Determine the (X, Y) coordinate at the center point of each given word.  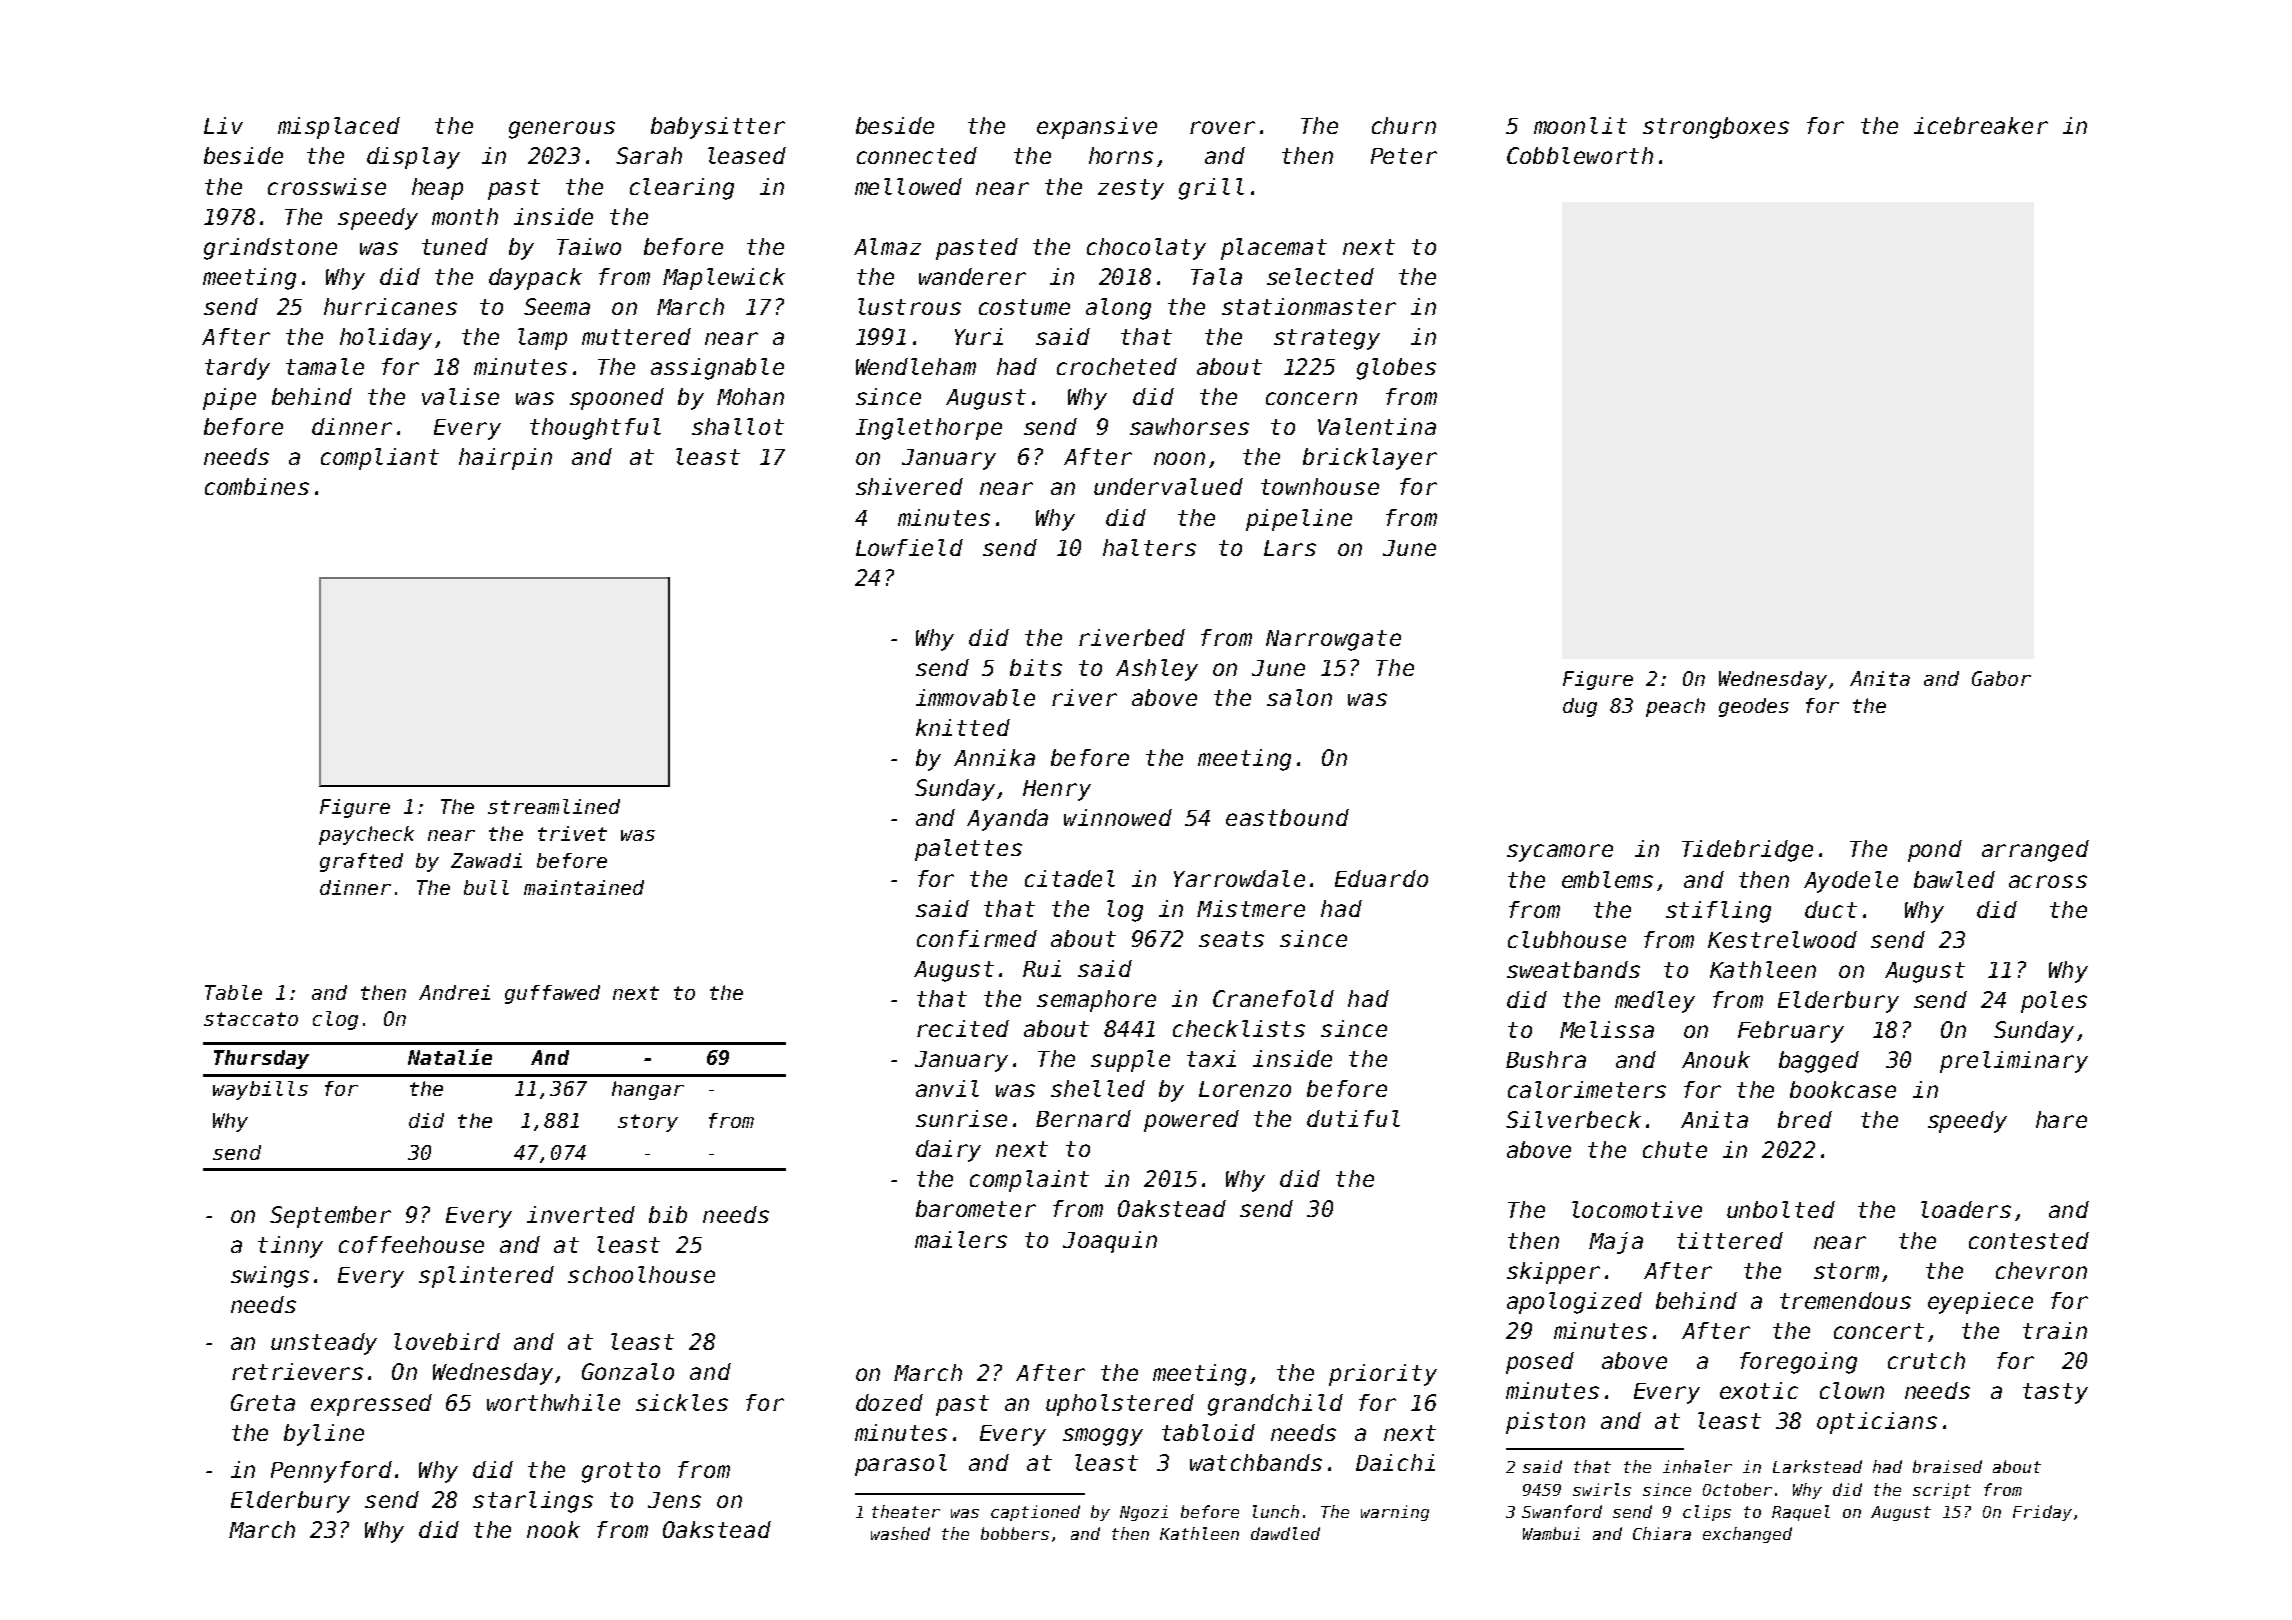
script (1942, 1491)
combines (257, 486)
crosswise (327, 186)
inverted (581, 1214)
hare (2061, 1119)
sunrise (961, 1118)
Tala (1216, 276)
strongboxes (1716, 128)
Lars (1290, 548)
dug (1580, 707)
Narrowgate (1333, 640)
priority (1383, 1375)
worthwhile (553, 1402)
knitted (963, 727)
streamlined (554, 806)
